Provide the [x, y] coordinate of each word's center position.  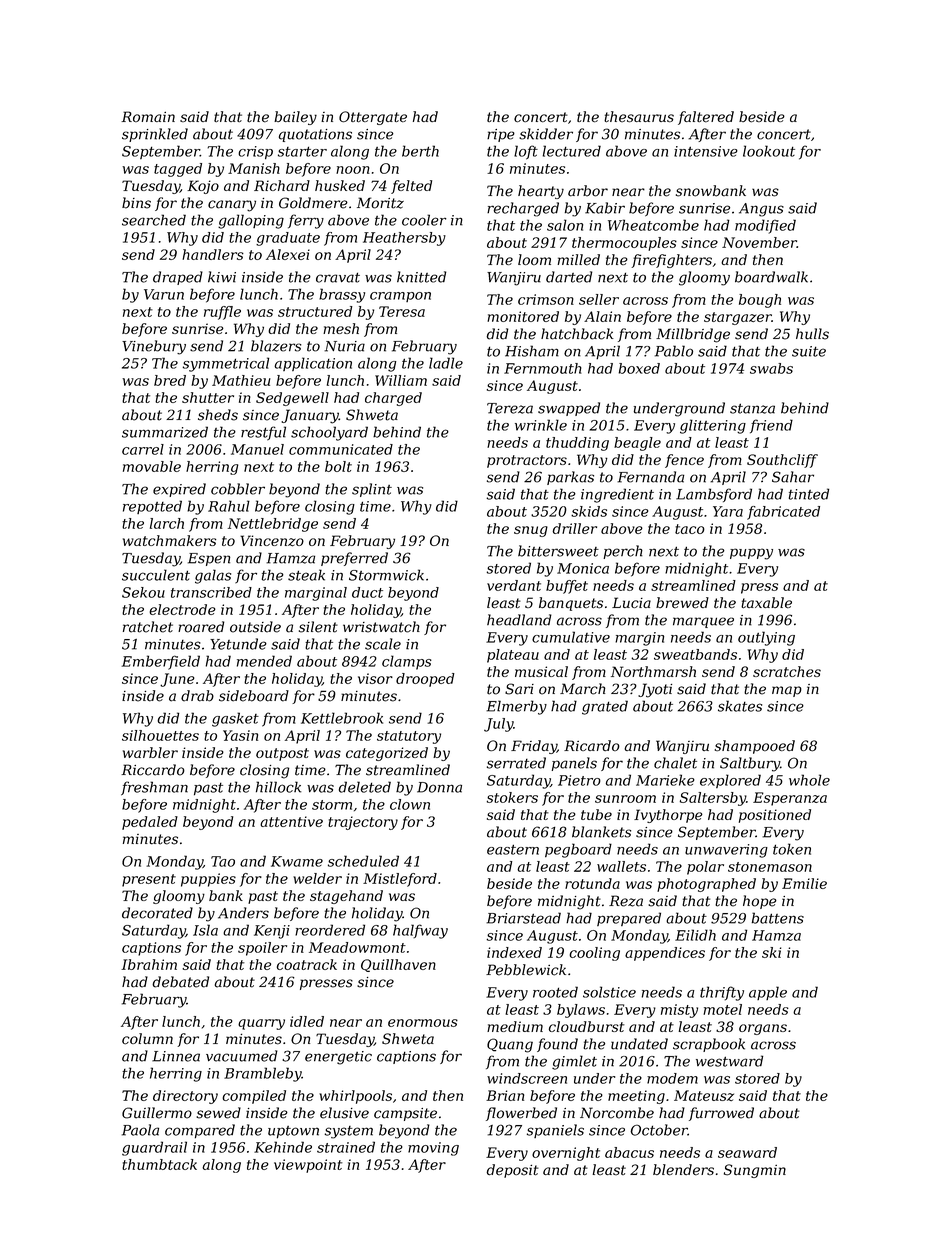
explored [730, 781]
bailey [295, 118]
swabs [771, 368]
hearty [541, 192]
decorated [157, 913]
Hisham [532, 351]
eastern [513, 849]
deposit [513, 1171]
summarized [165, 432]
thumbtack [159, 1164]
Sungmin [755, 1171]
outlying [766, 638]
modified [765, 226]
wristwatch [381, 627]
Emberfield [161, 662]
